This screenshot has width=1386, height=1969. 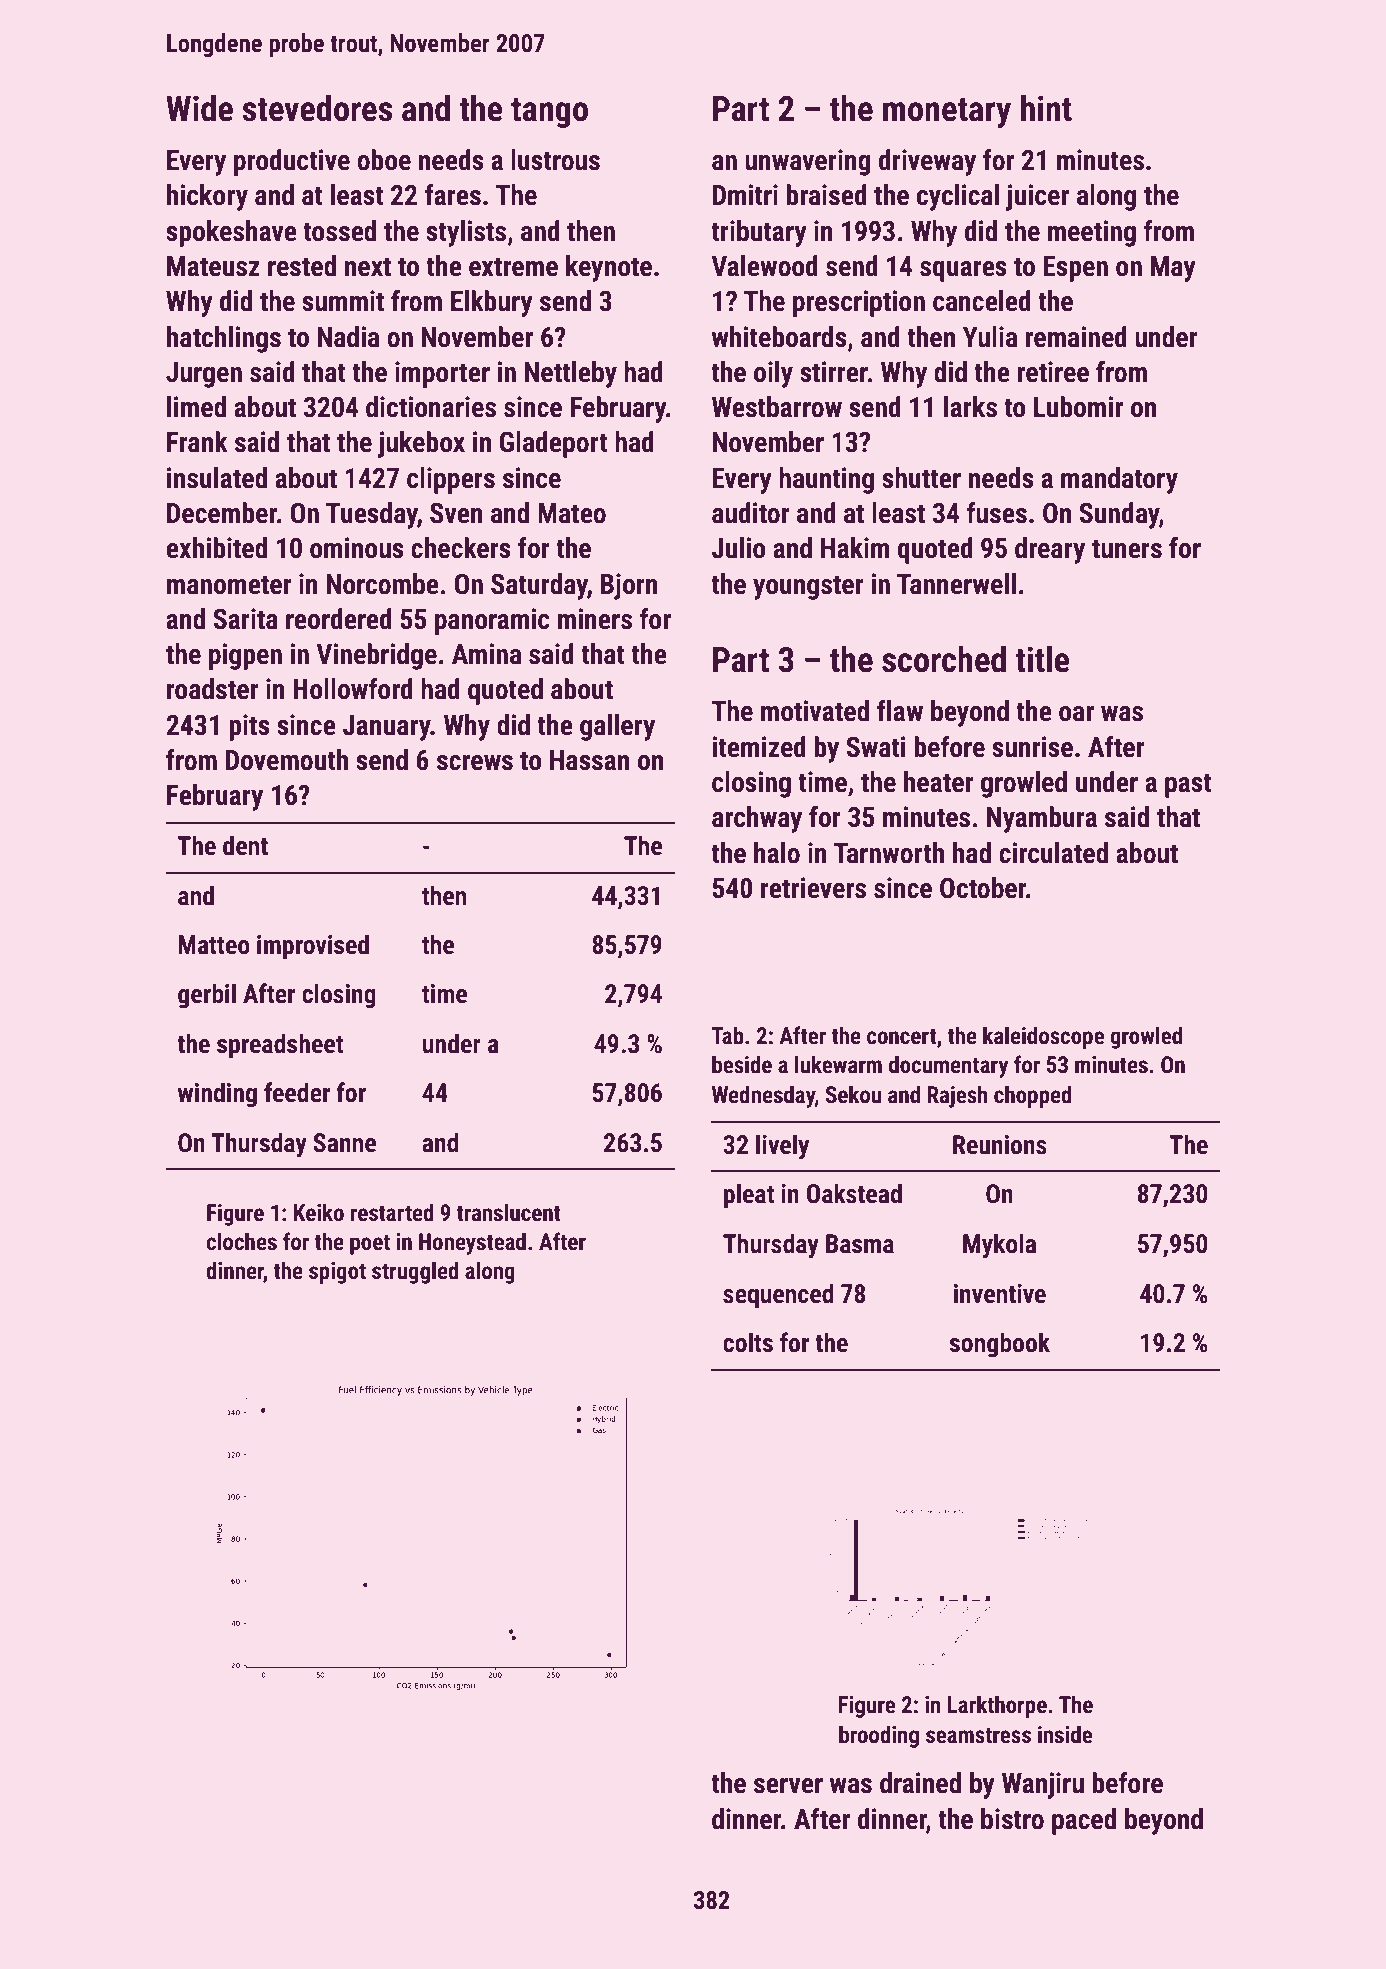 I want to click on server, so click(x=788, y=1786).
